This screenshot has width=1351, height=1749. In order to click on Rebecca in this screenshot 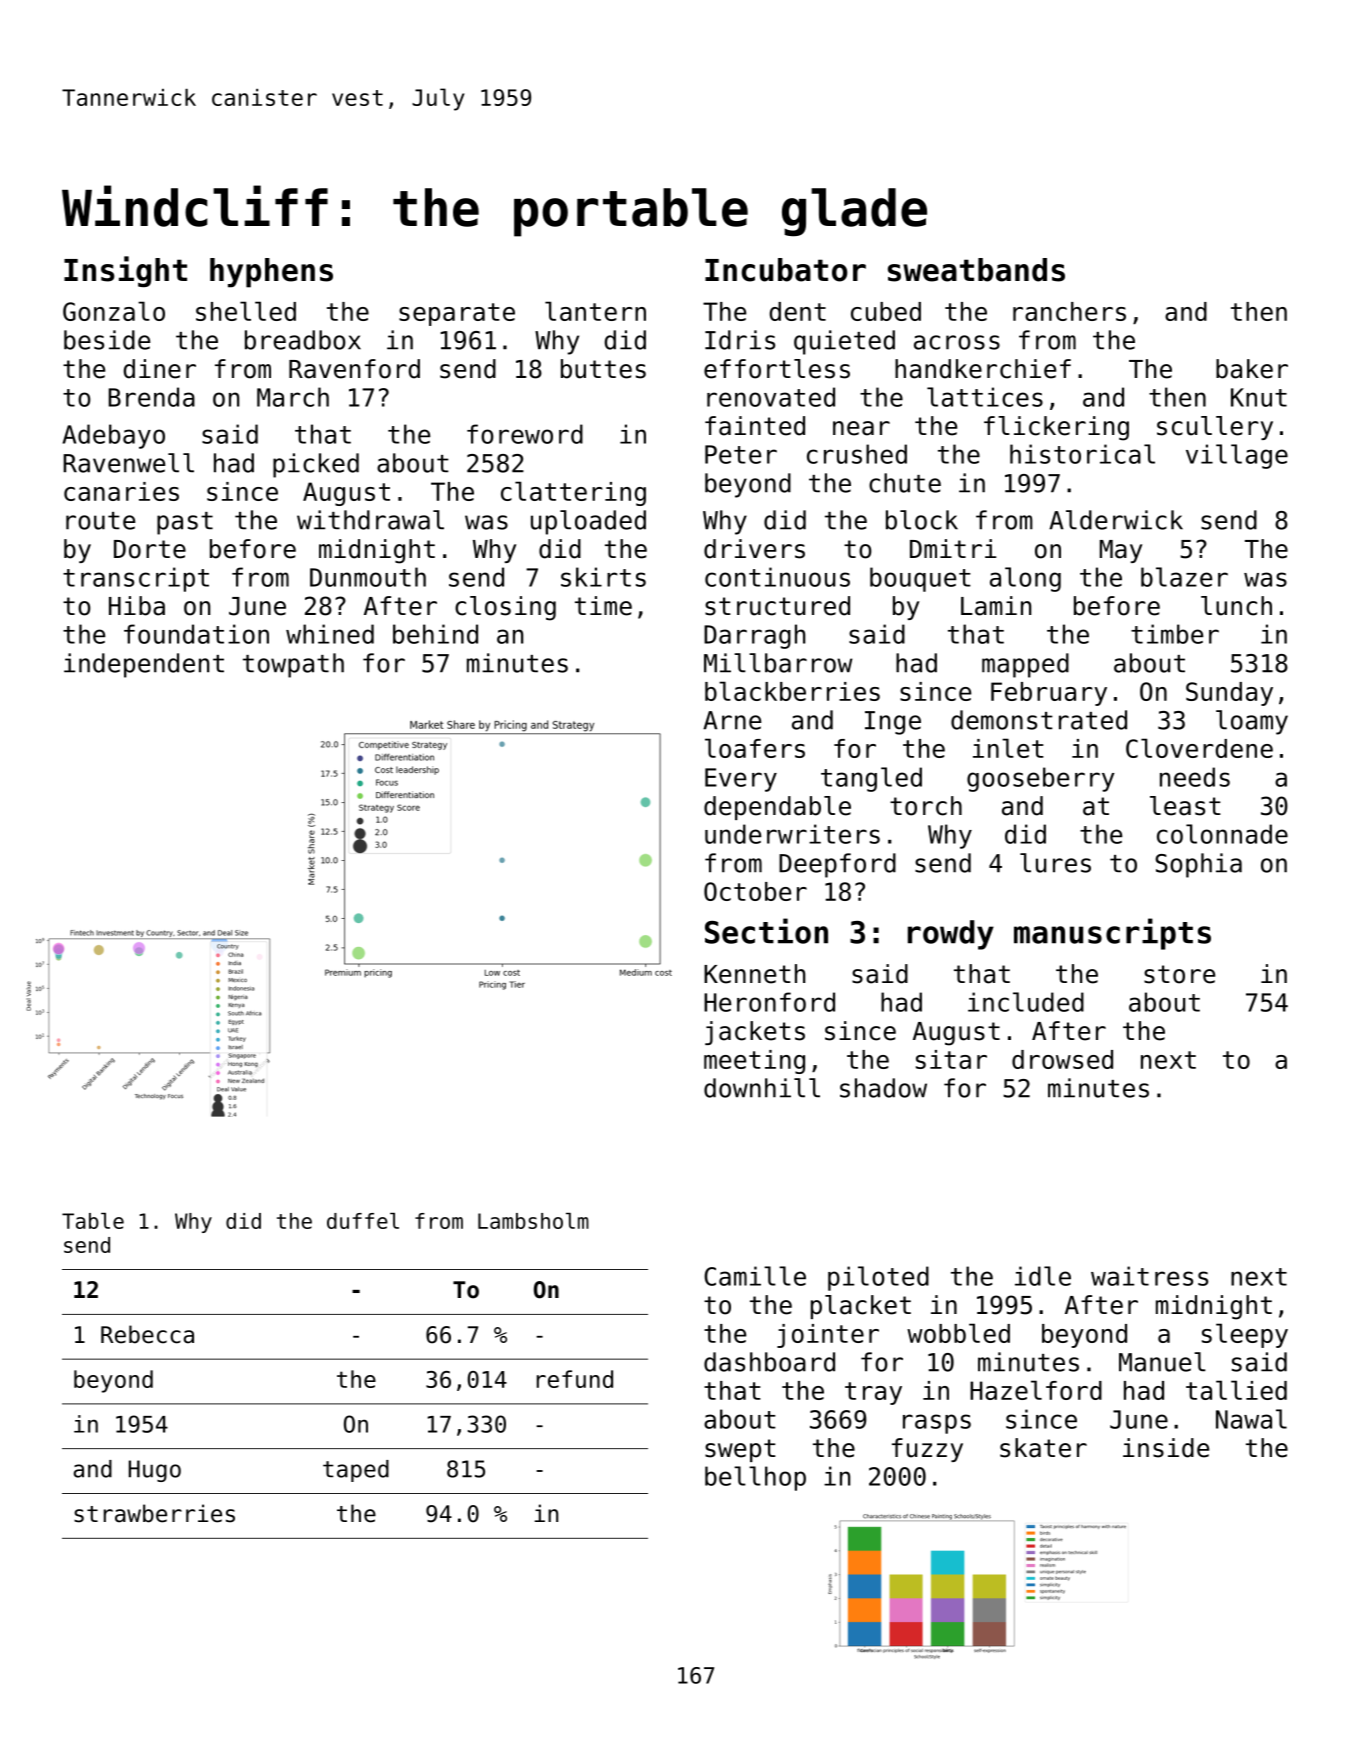, I will do `click(147, 1334)`.
